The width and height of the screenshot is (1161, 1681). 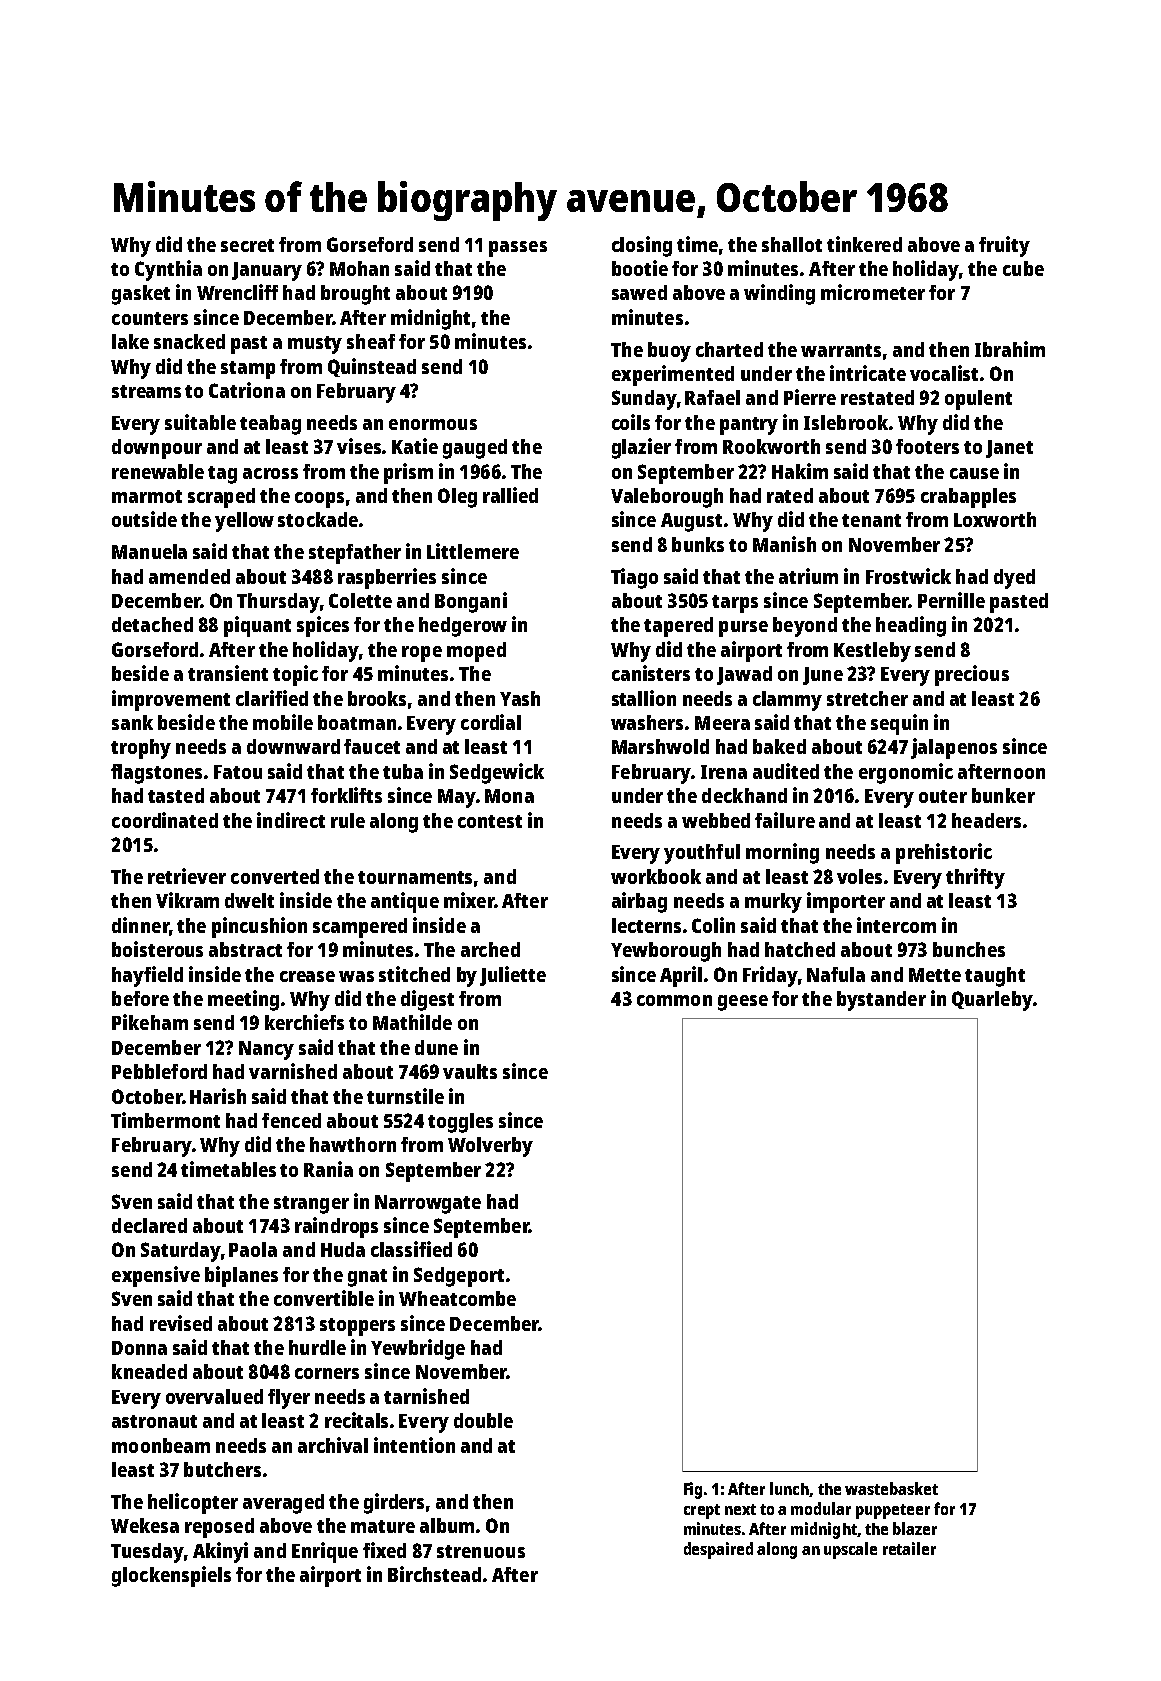 What do you see at coordinates (333, 1445) in the screenshot?
I see `archival` at bounding box center [333, 1445].
